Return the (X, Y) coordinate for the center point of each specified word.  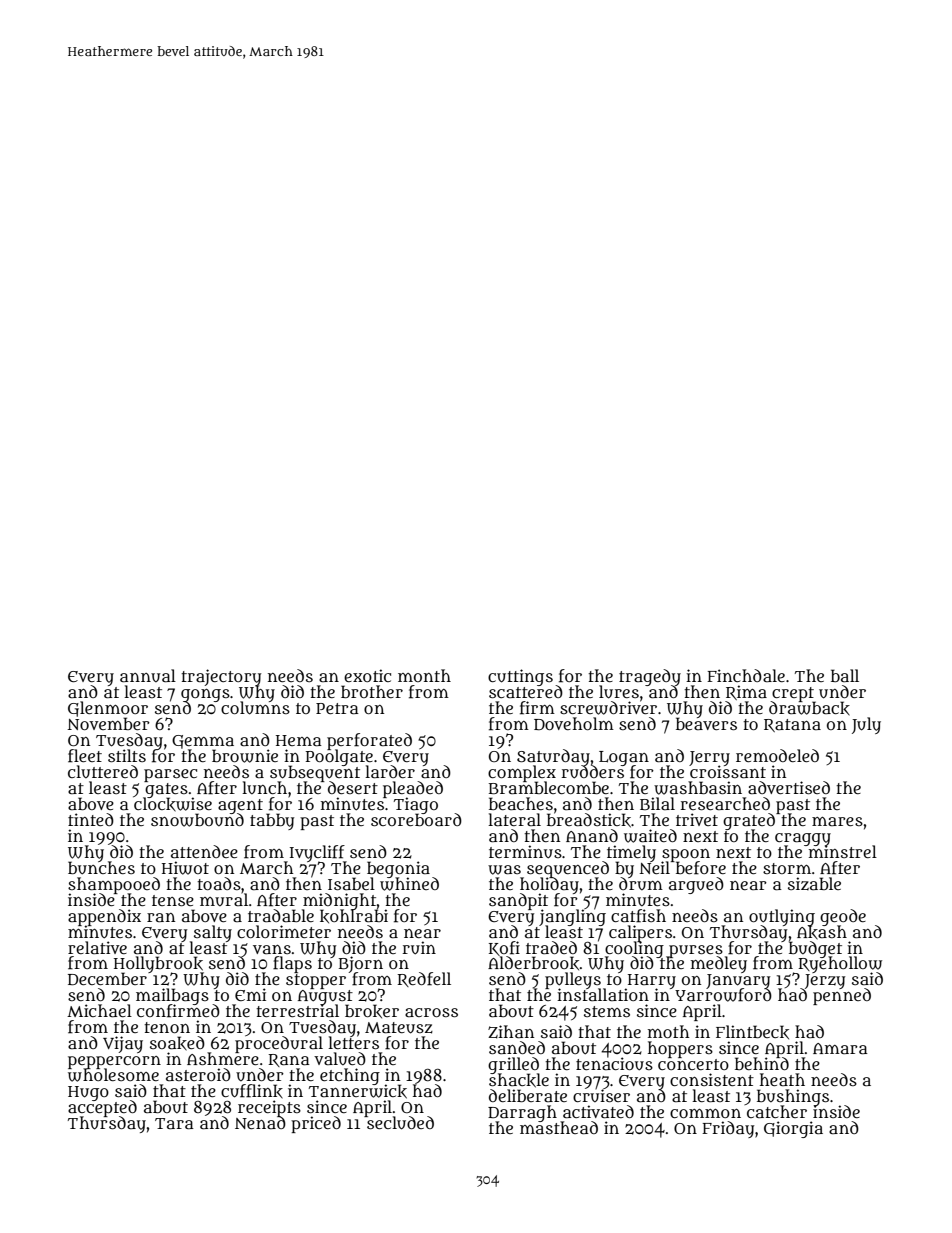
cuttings (520, 677)
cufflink (252, 1091)
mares (837, 821)
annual (148, 676)
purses (695, 951)
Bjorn (361, 965)
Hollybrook (159, 964)
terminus (525, 852)
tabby (272, 821)
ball (845, 675)
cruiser (601, 1095)
